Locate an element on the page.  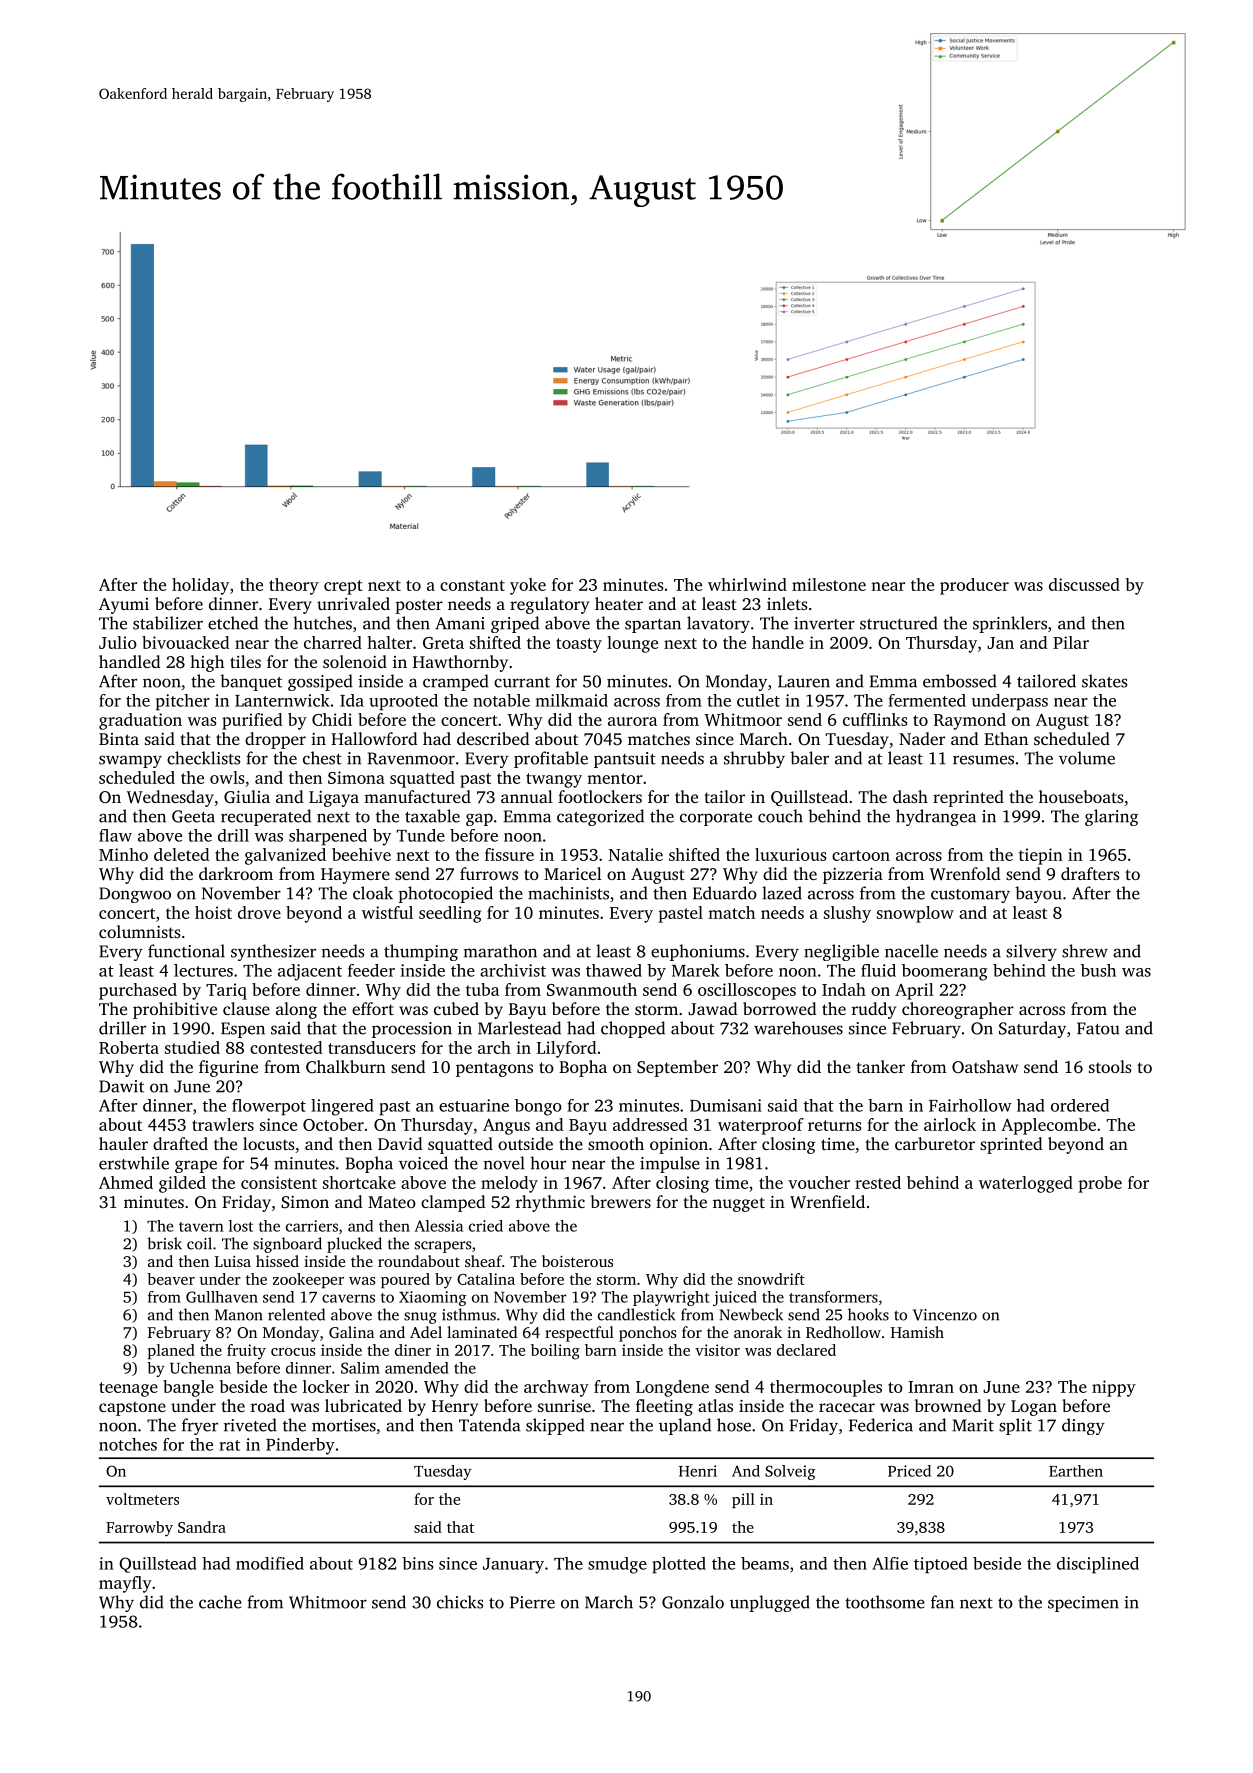
whirlwind is located at coordinates (747, 584).
